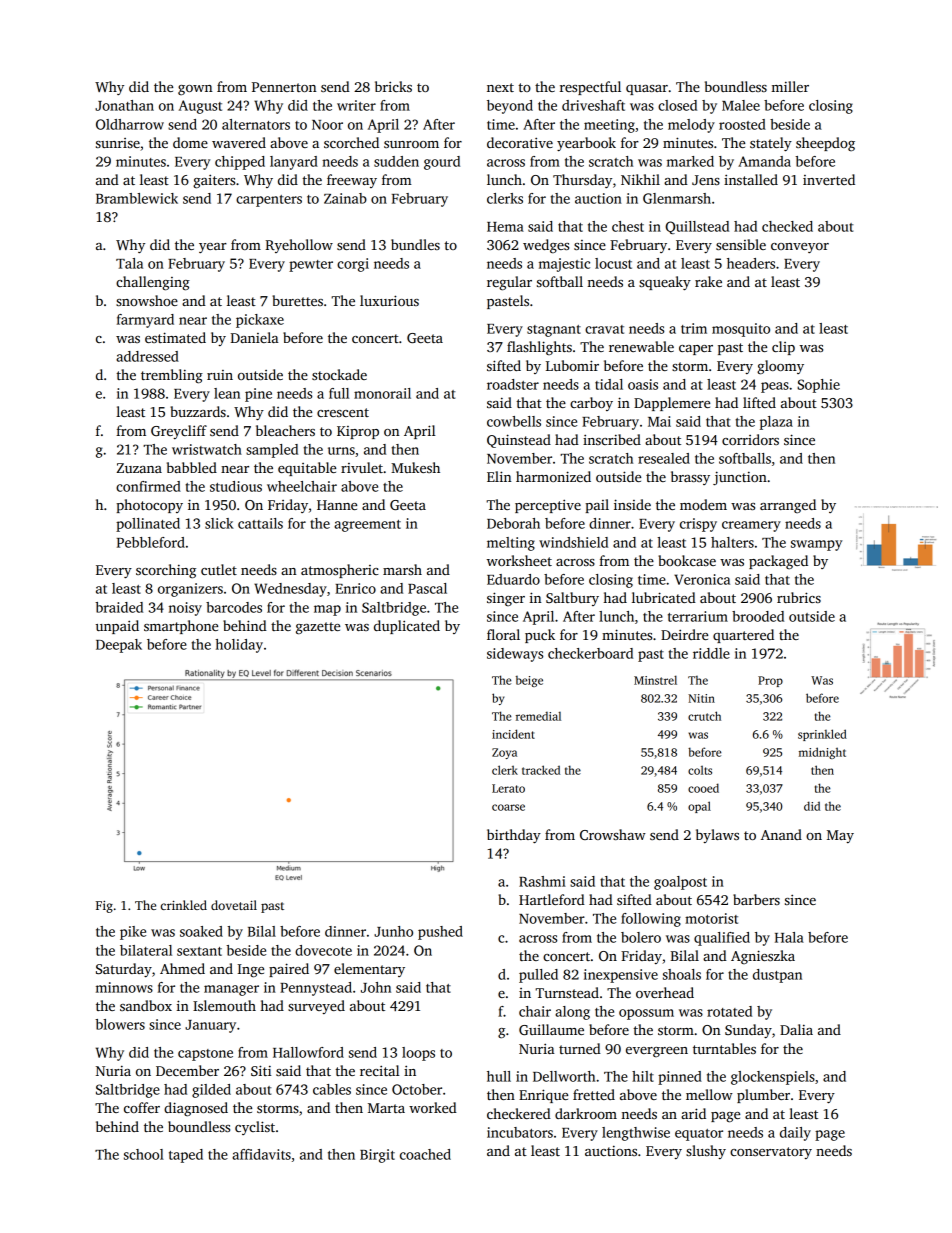 This document has height=1233, width=952. I want to click on tidal, so click(609, 384).
